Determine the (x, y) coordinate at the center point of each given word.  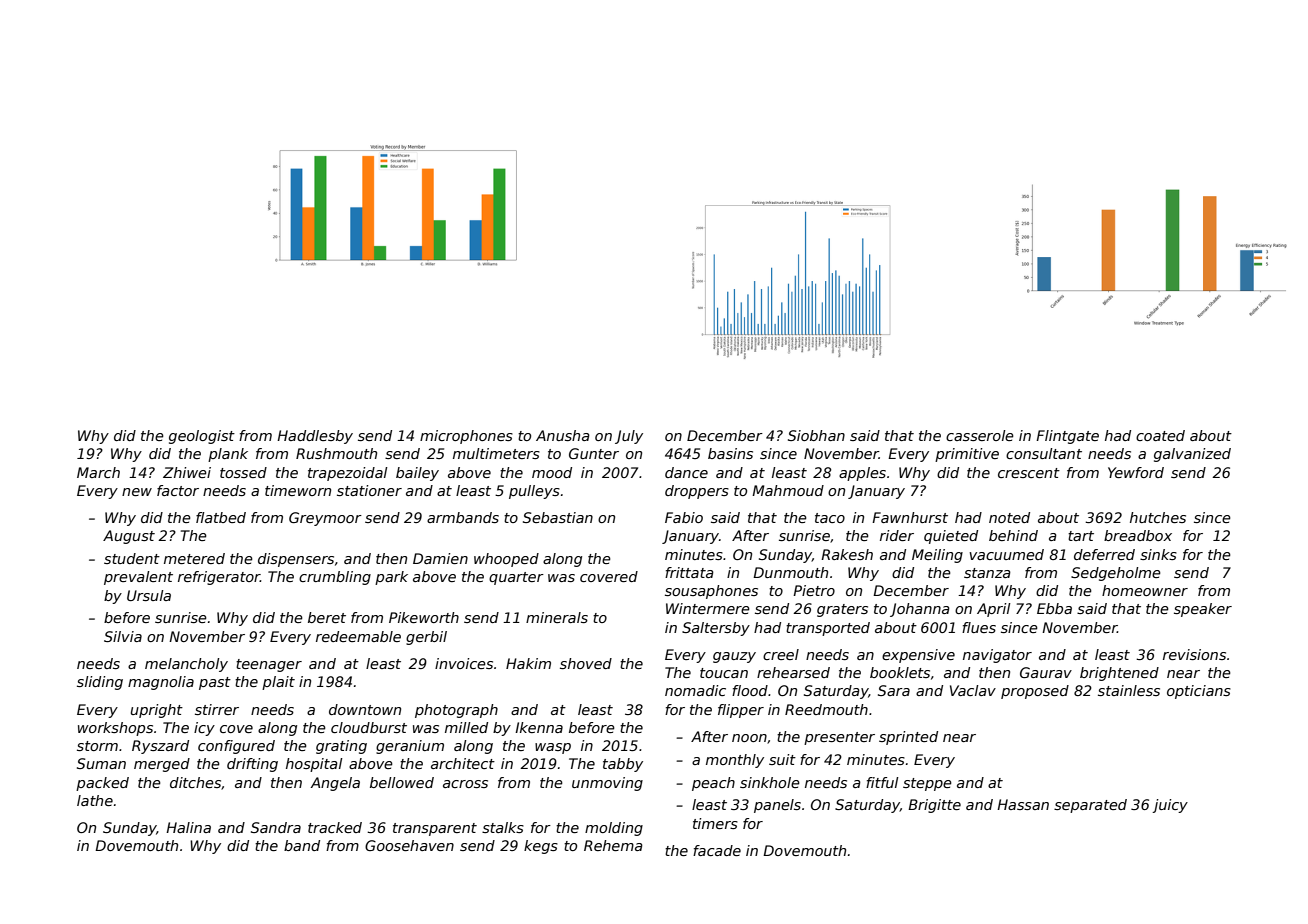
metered (194, 558)
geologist (202, 437)
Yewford (1136, 472)
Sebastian (558, 517)
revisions (1194, 654)
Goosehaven (409, 845)
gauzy (734, 657)
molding (614, 829)
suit (782, 759)
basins (730, 453)
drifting (252, 765)
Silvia (123, 636)
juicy (1170, 806)
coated (1160, 435)
